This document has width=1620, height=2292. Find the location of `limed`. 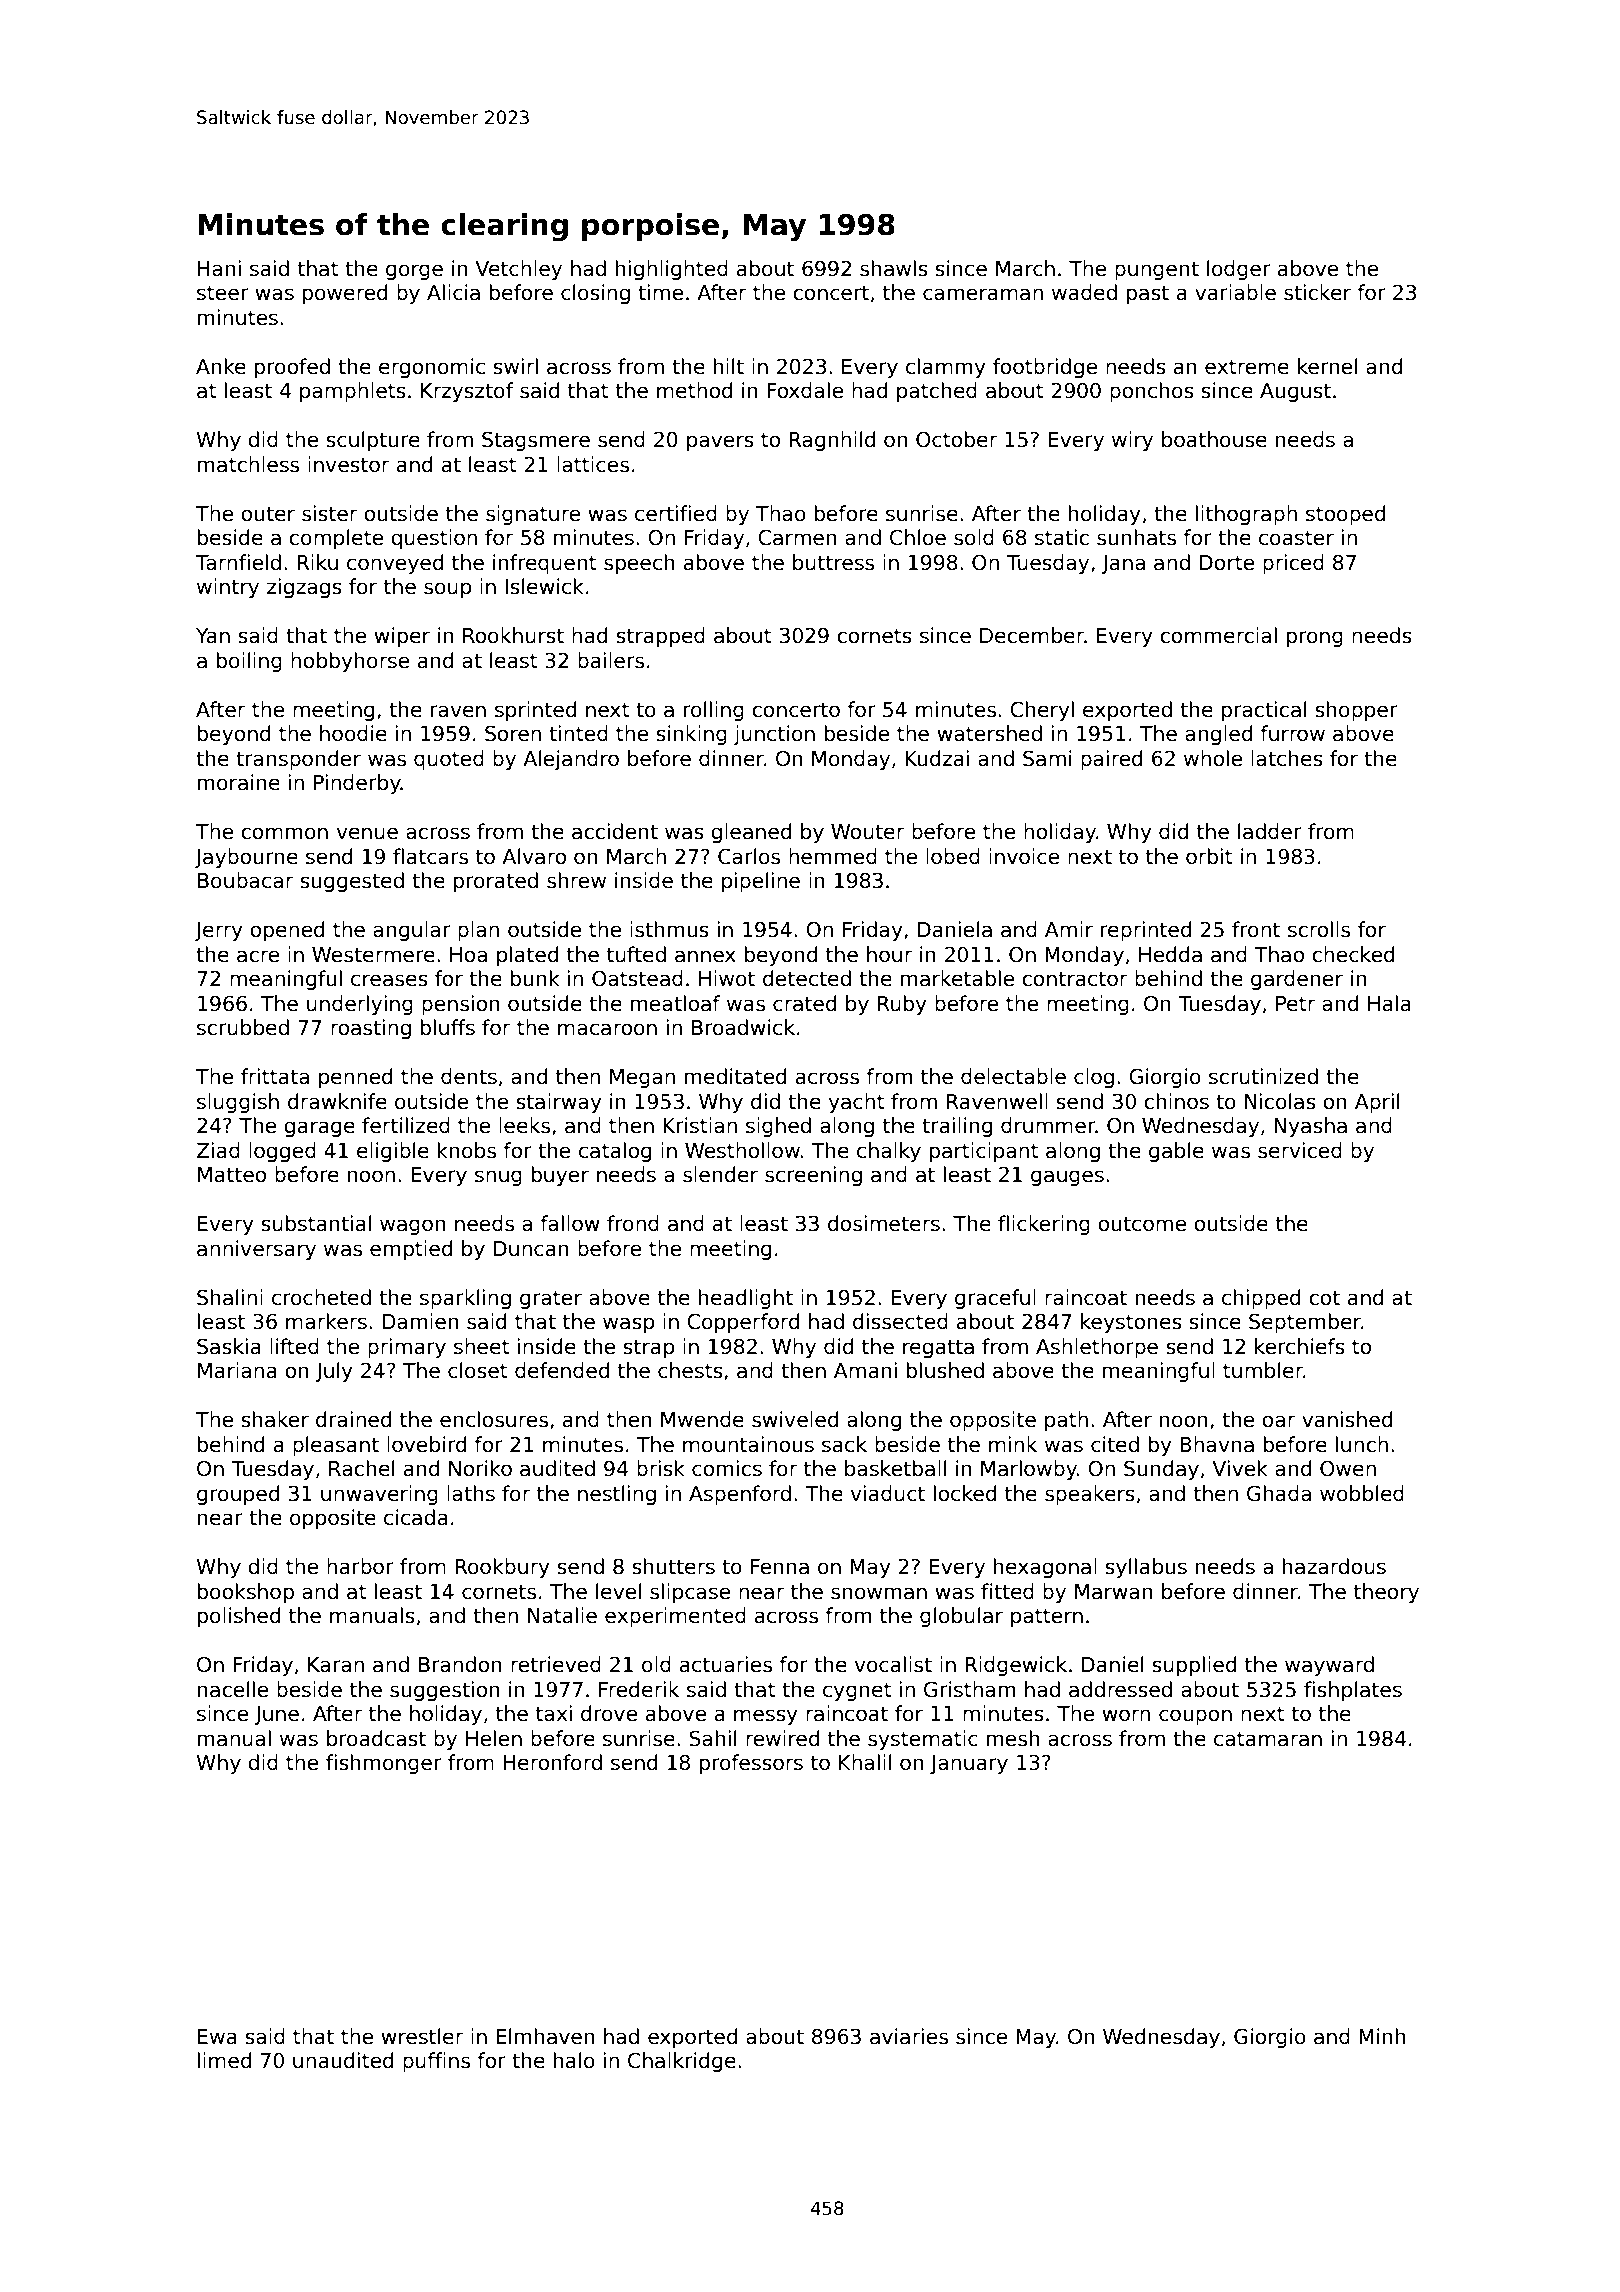

limed is located at coordinates (224, 2060).
